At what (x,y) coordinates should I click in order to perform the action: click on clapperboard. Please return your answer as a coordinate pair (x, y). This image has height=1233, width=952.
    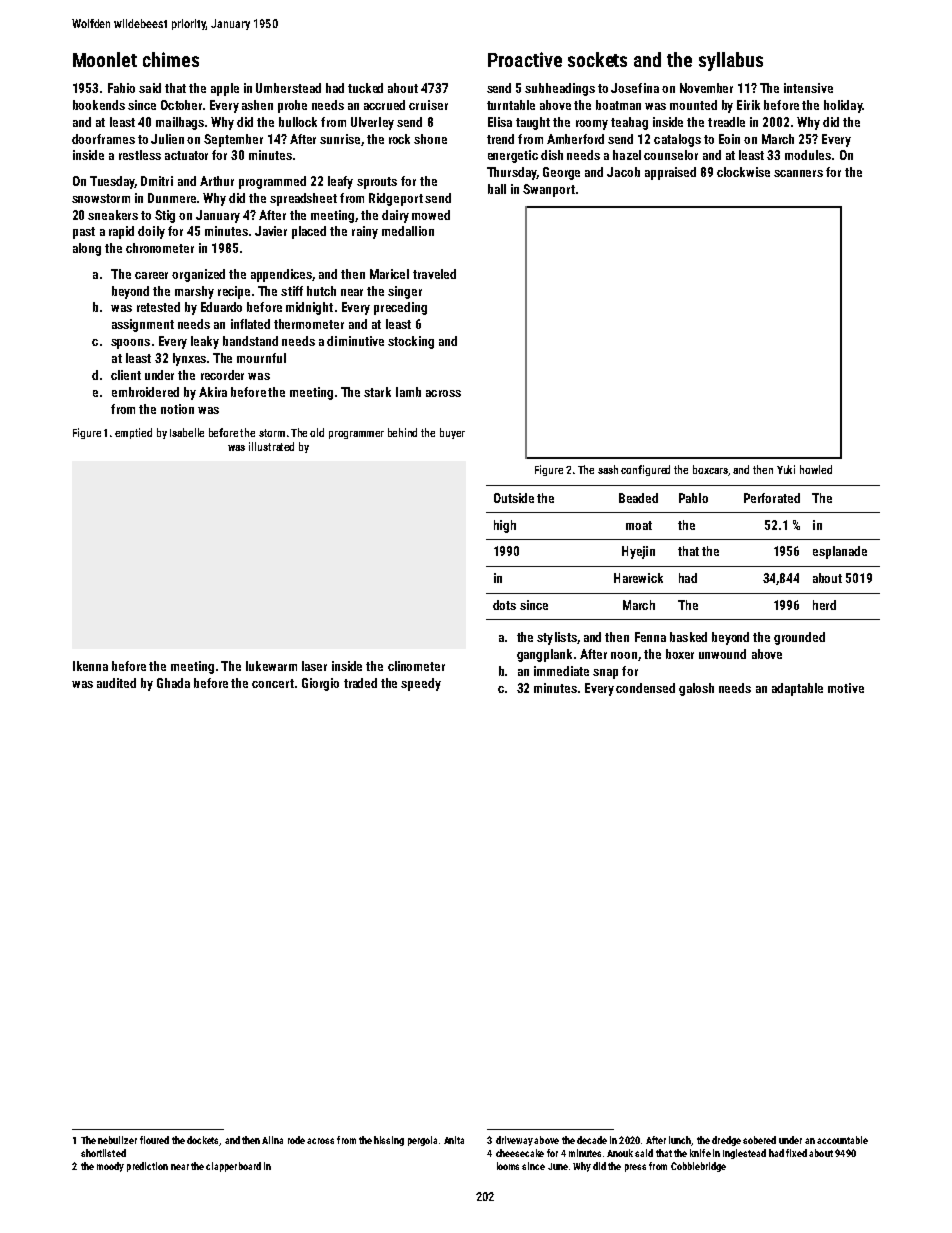
    Looking at the image, I should click on (233, 1167).
